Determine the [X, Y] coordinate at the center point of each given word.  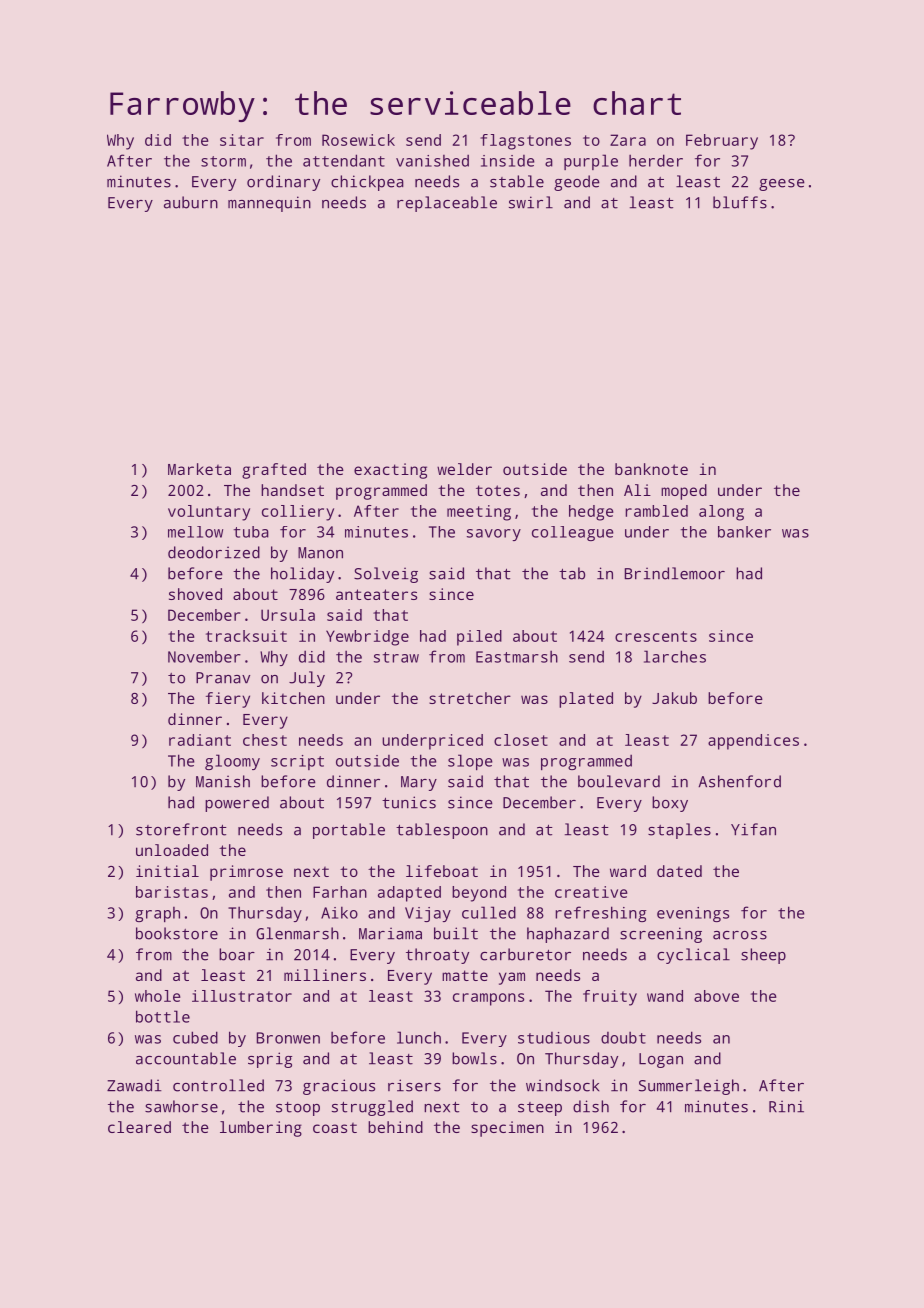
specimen [507, 1129]
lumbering [261, 1129]
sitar [242, 140]
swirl [531, 202]
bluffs [740, 202]
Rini [786, 1106]
